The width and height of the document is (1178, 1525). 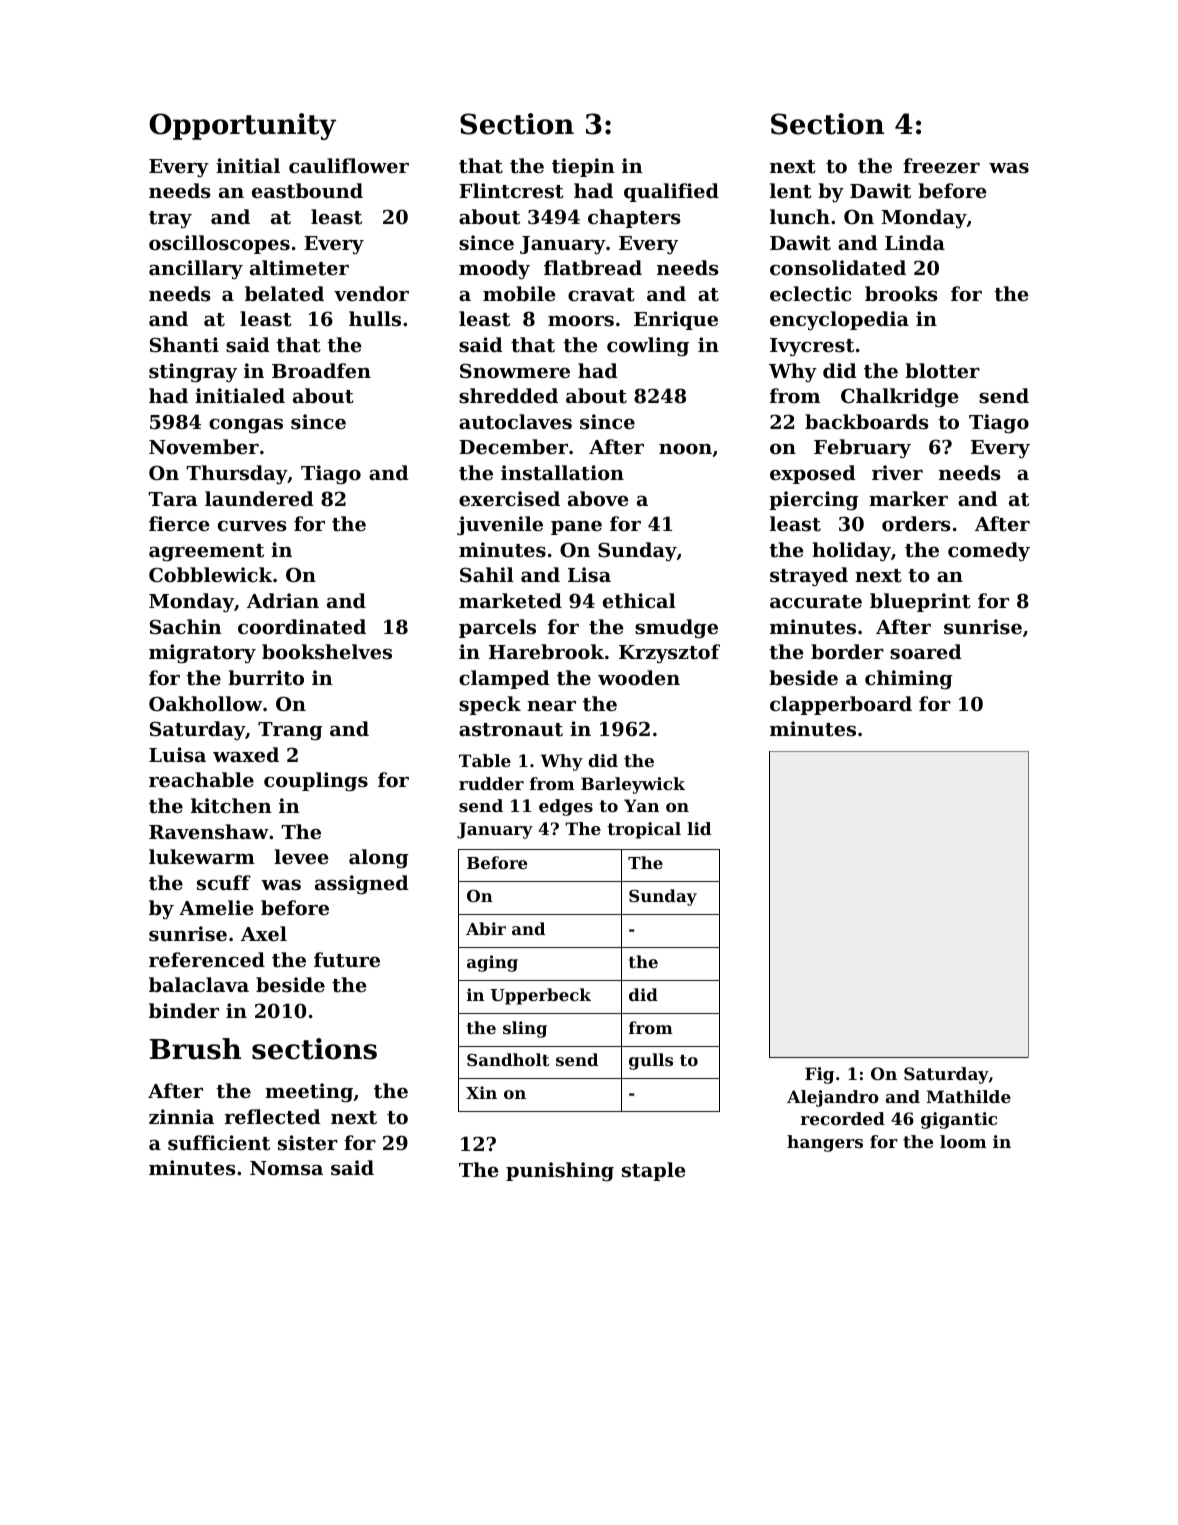 I want to click on staple, so click(x=654, y=1171).
